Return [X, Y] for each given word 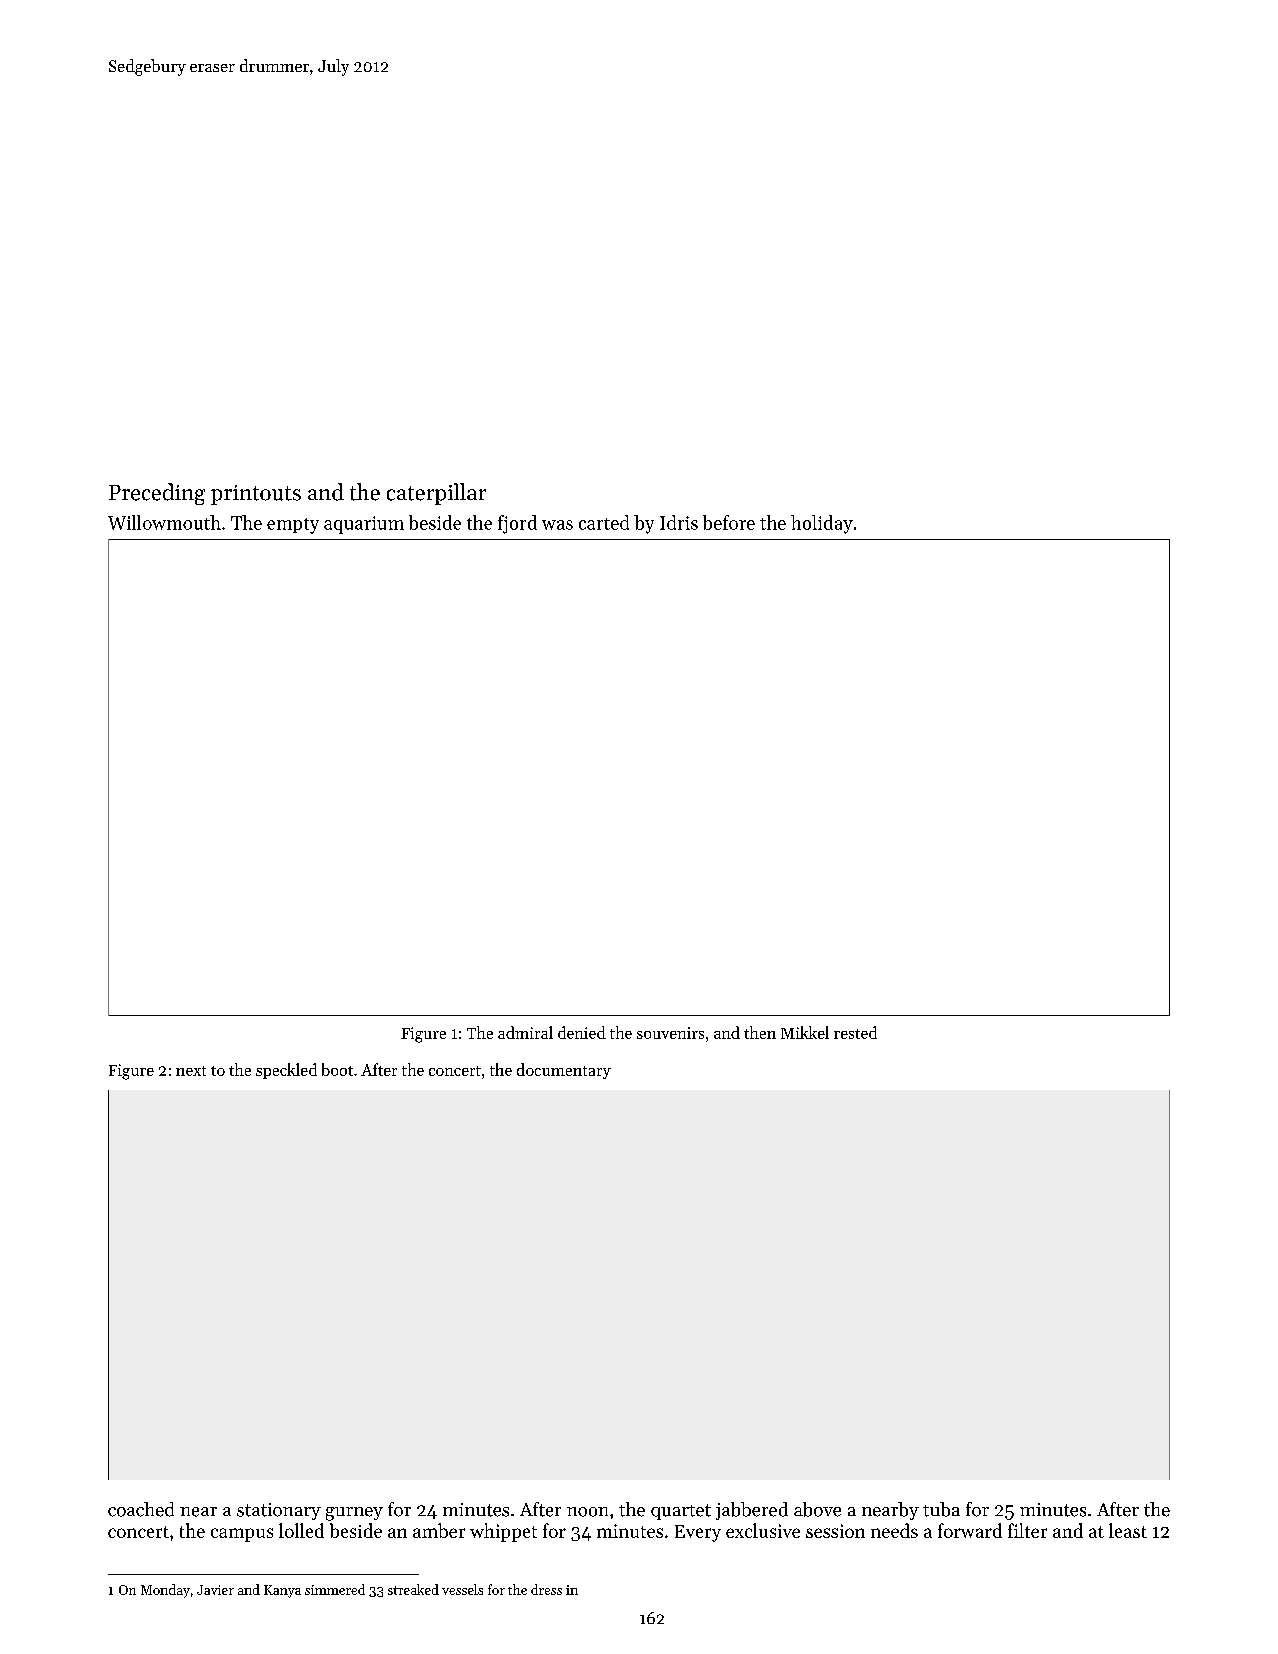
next [191, 1071]
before [729, 522]
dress [546, 1589]
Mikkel [805, 1032]
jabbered [752, 1511]
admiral [525, 1032]
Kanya [282, 1591]
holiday [822, 524]
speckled [286, 1071]
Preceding [157, 494]
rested [855, 1032]
